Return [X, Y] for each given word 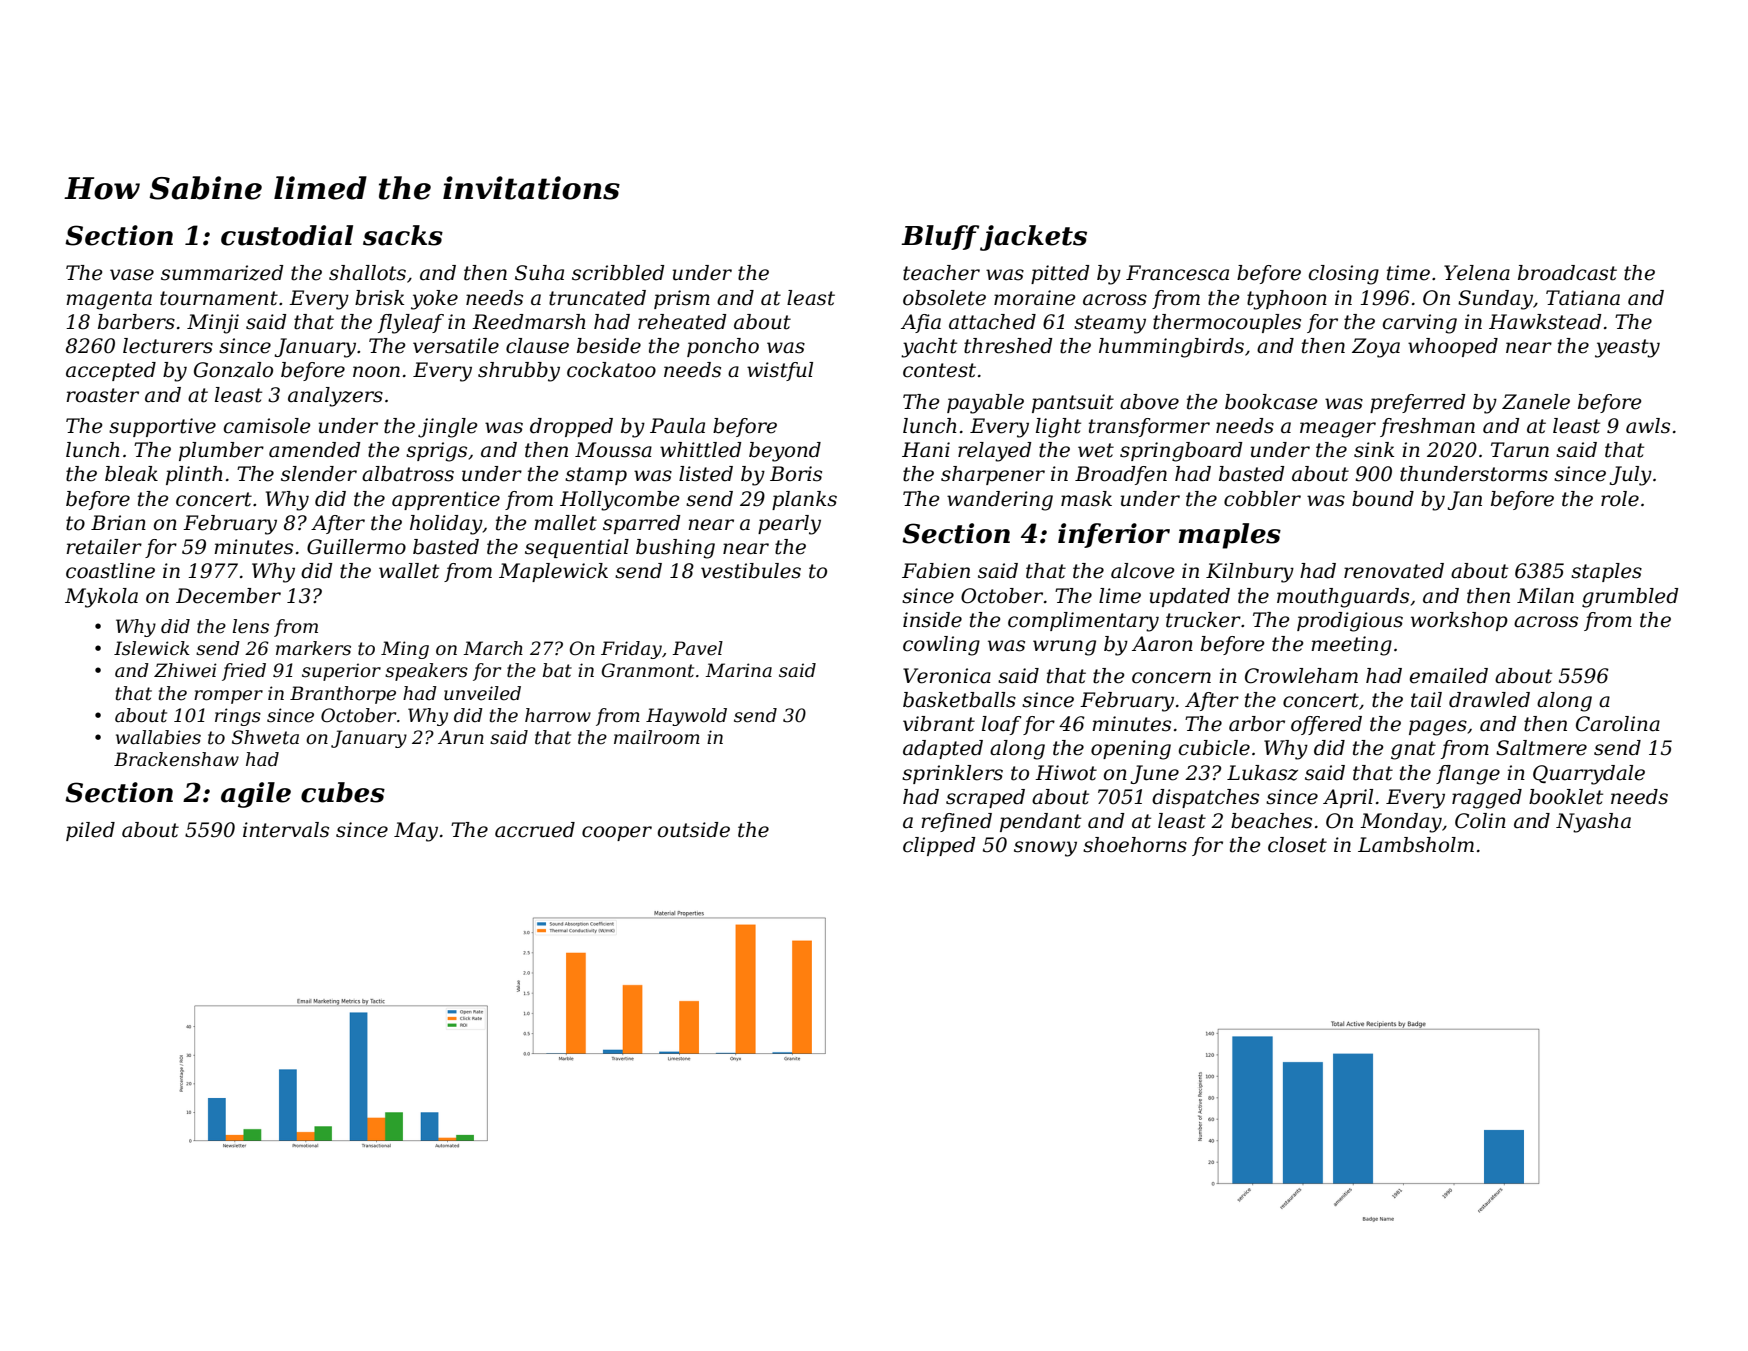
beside [609, 346]
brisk [379, 298]
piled [90, 831]
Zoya [1376, 348]
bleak [131, 474]
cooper [617, 833]
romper [228, 697]
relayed [994, 452]
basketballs [959, 700]
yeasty [1627, 348]
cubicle [1214, 748]
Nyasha [1593, 823]
